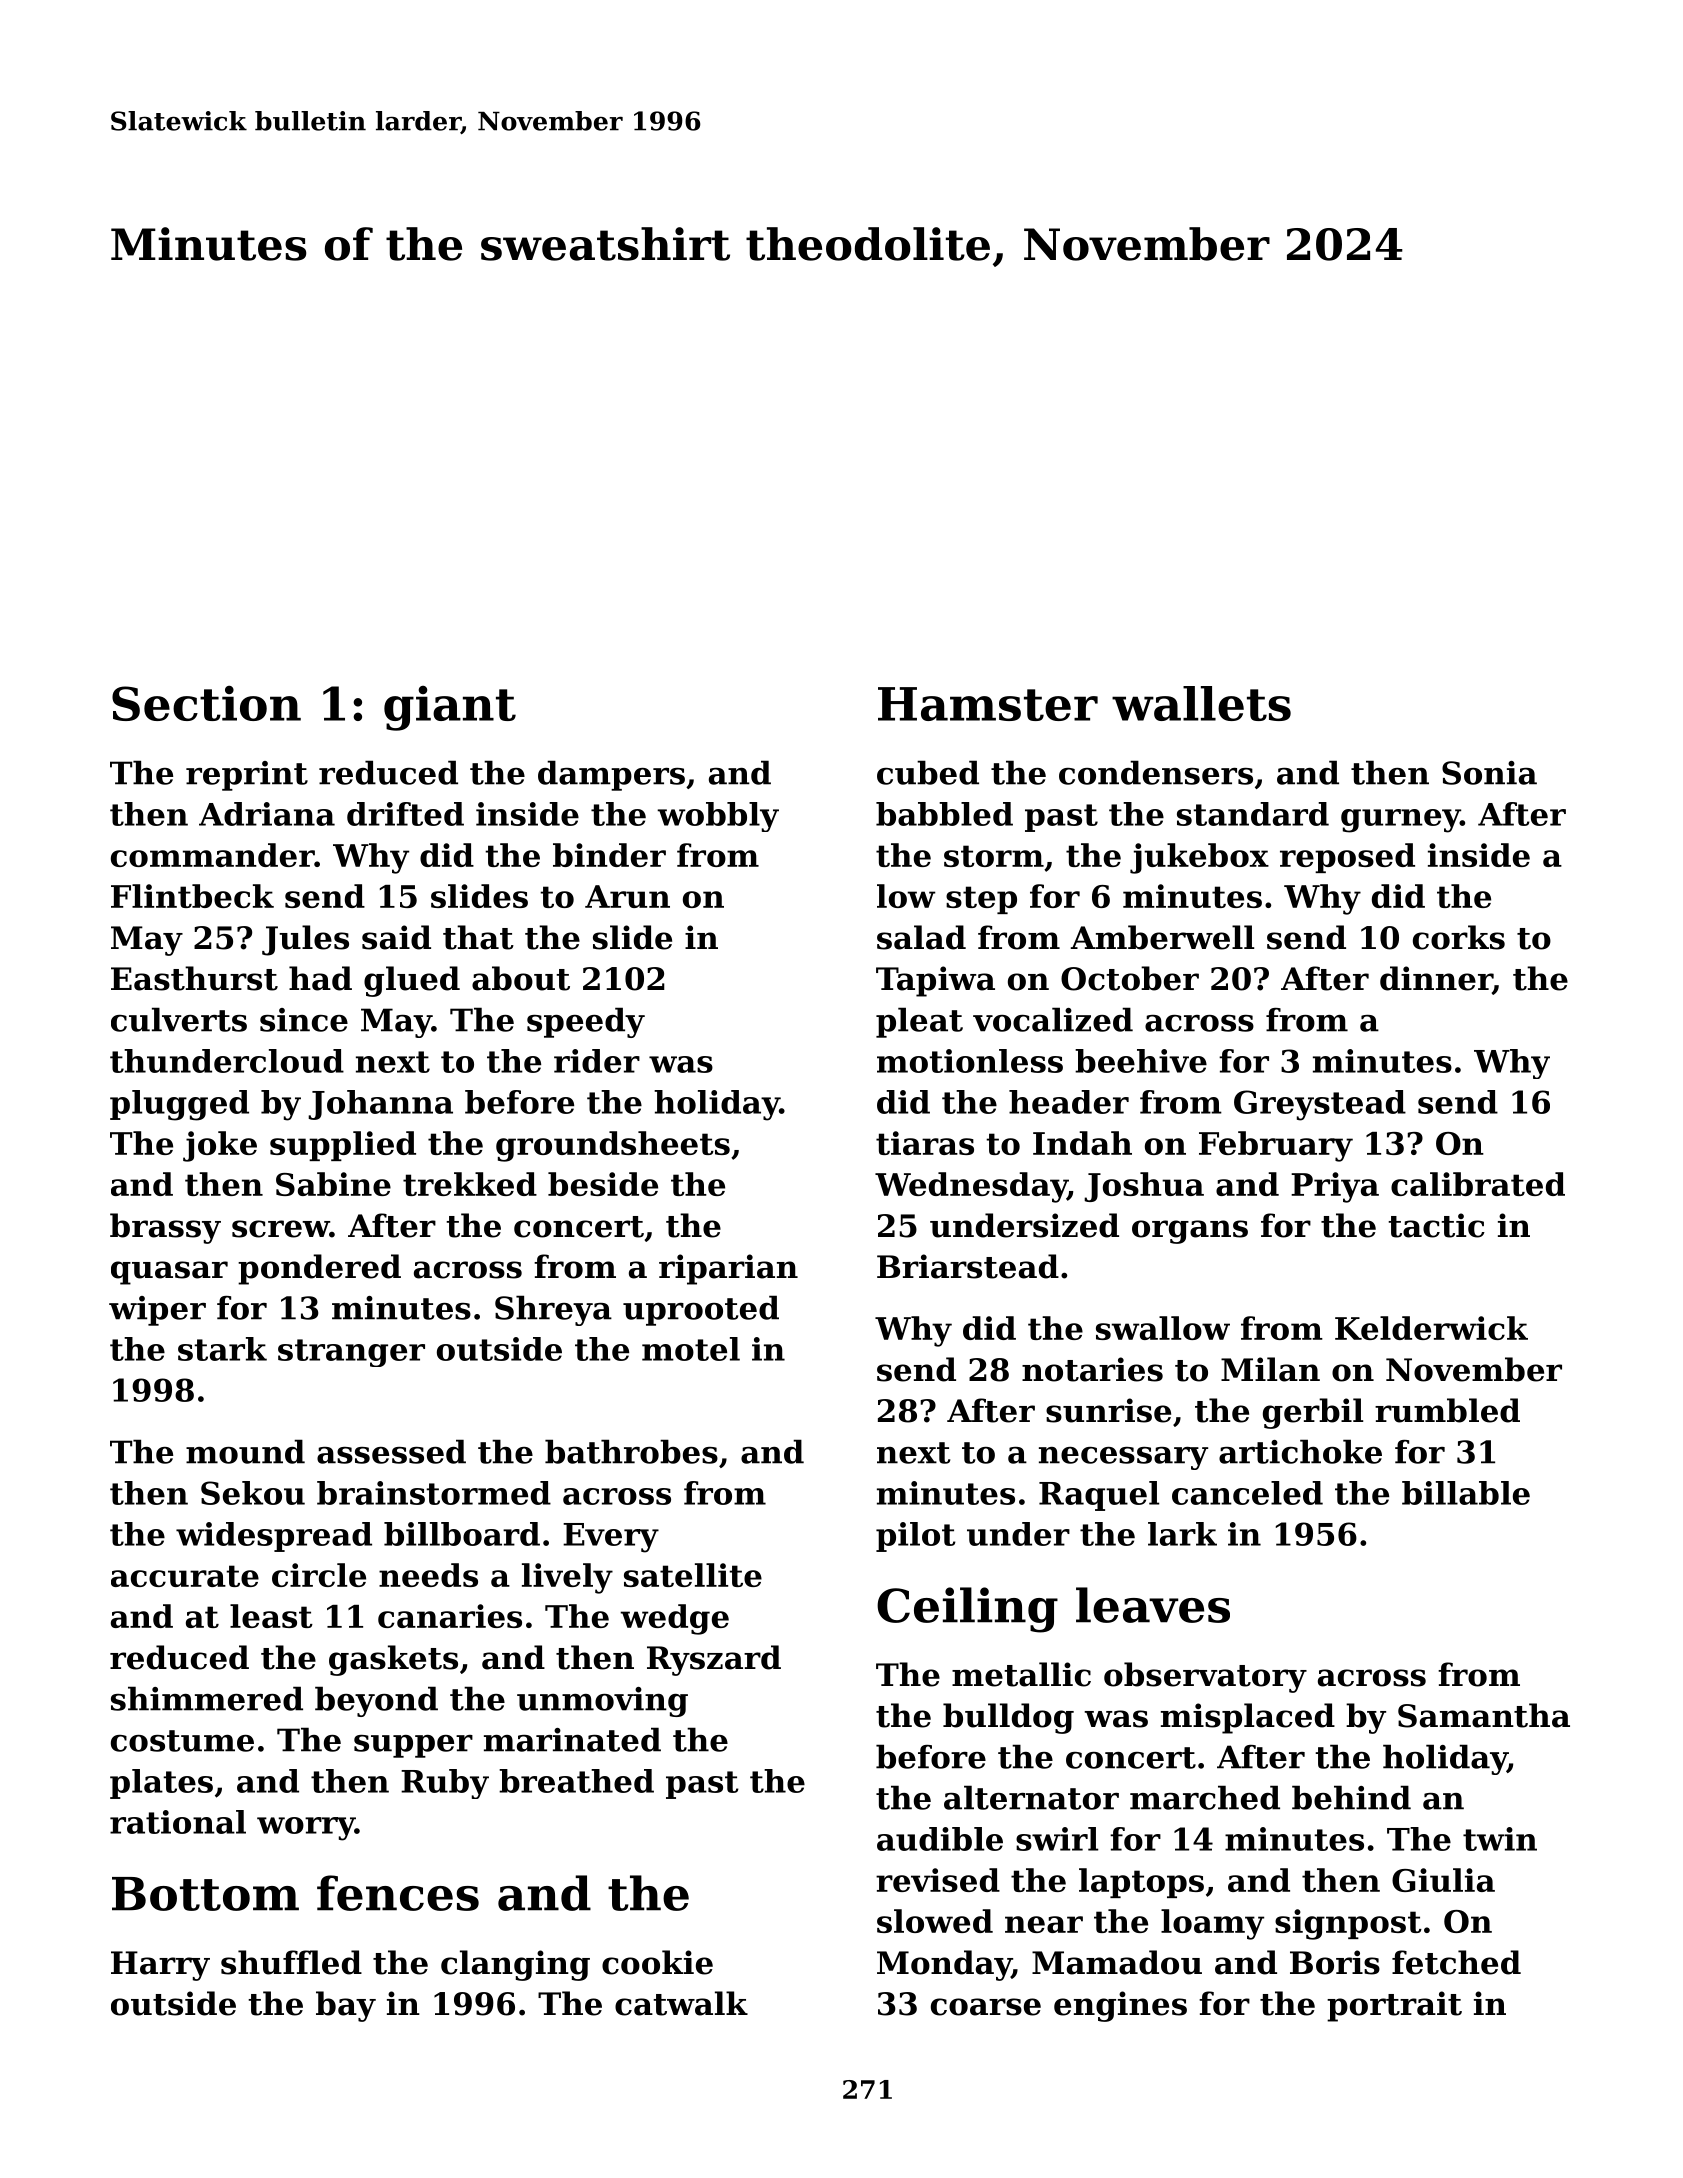 Image resolution: width=1683 pixels, height=2178 pixels. I want to click on Hamster, so click(988, 704).
